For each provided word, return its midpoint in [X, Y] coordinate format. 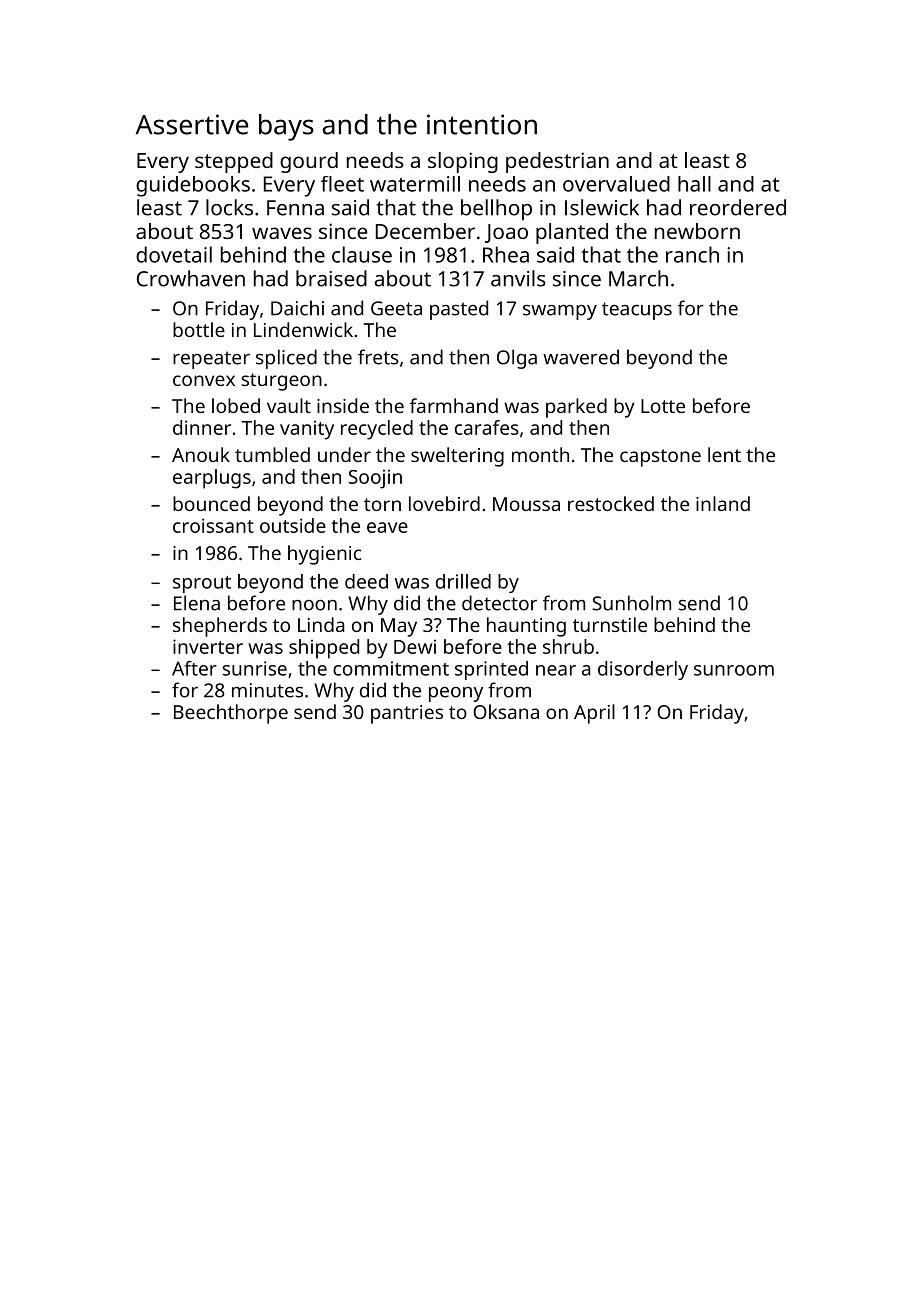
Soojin [375, 479]
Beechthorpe [231, 714]
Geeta [396, 308]
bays [286, 127]
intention [482, 124]
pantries [407, 714]
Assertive [192, 124]
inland [723, 503]
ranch [692, 254]
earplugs [212, 479]
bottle [199, 329]
